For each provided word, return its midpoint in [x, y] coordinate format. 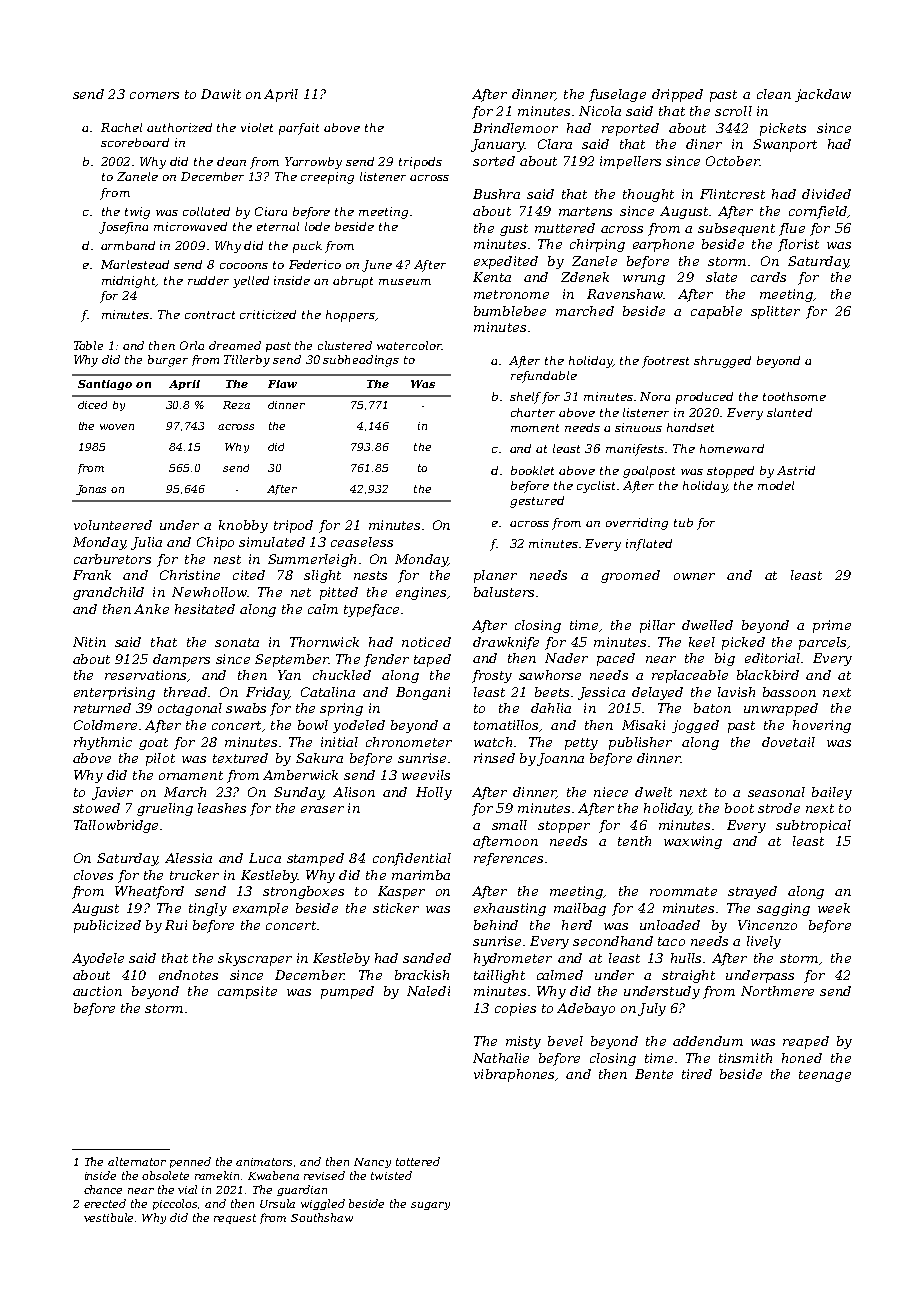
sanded [427, 958]
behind [496, 925]
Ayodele [98, 959]
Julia [146, 543]
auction [97, 991]
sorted [494, 161]
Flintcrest [732, 194]
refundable [544, 377]
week [834, 908]
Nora [655, 396]
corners [154, 95]
